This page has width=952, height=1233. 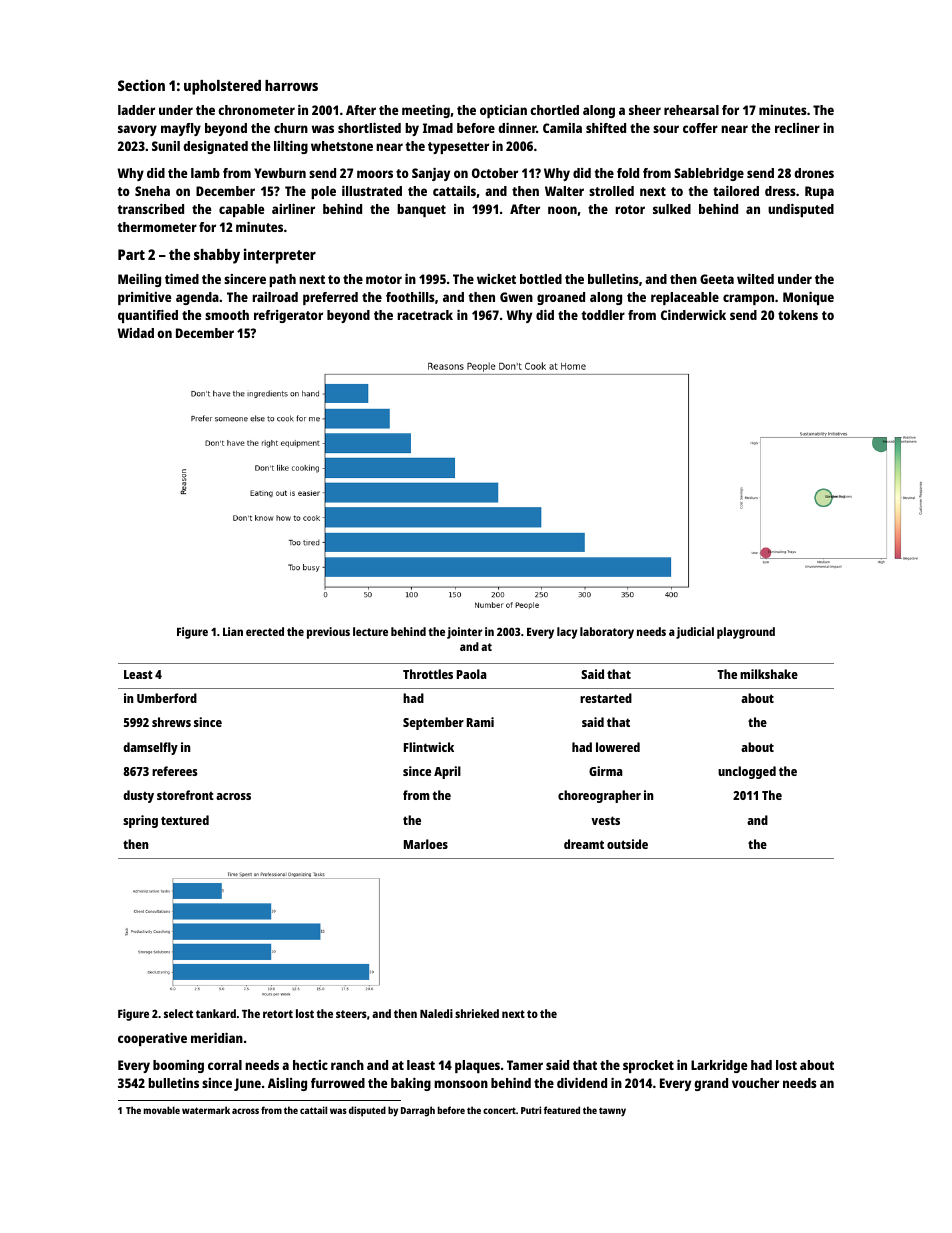 What do you see at coordinates (152, 1039) in the page?
I see `cooperative` at bounding box center [152, 1039].
